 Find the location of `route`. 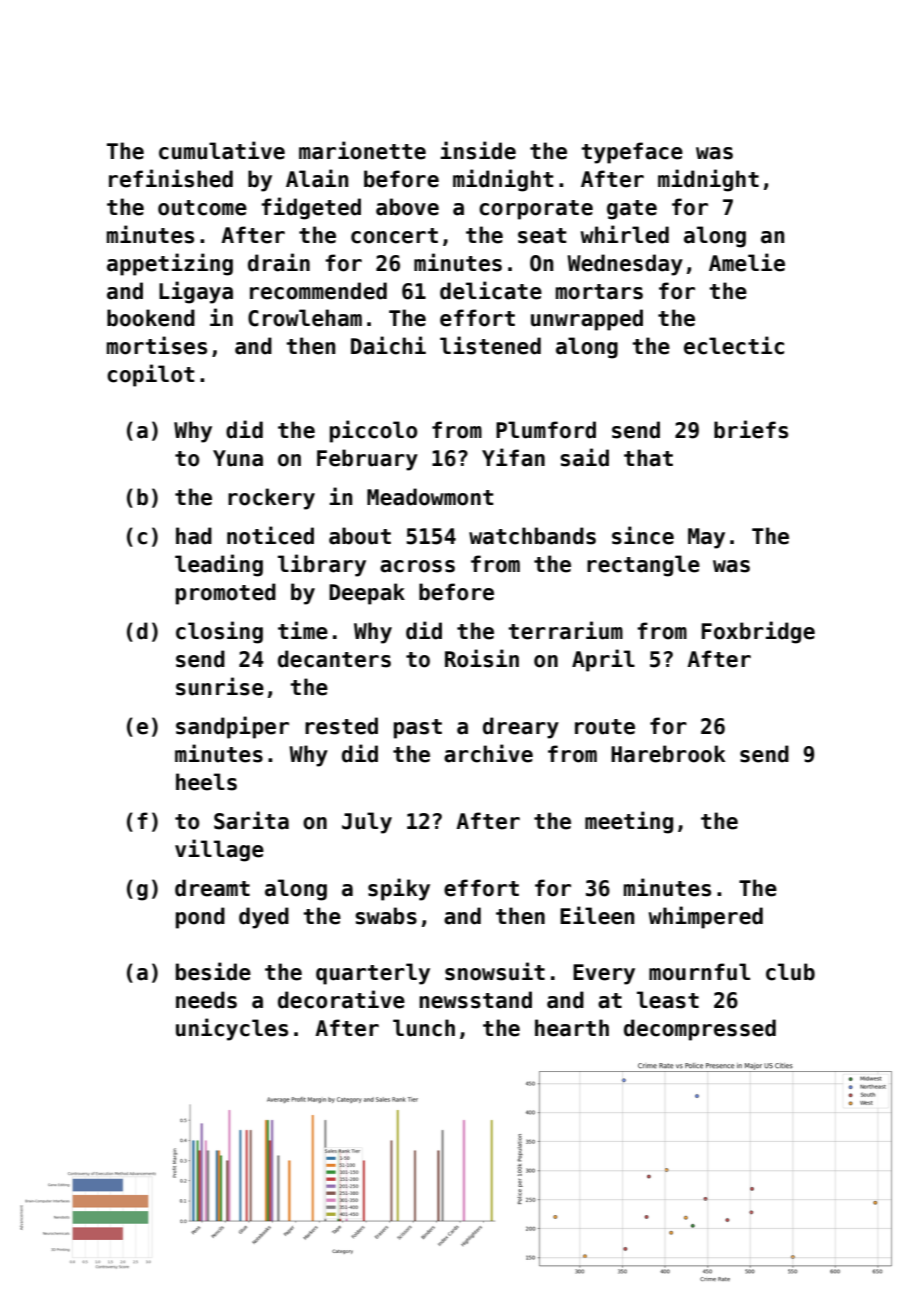

route is located at coordinates (605, 727).
